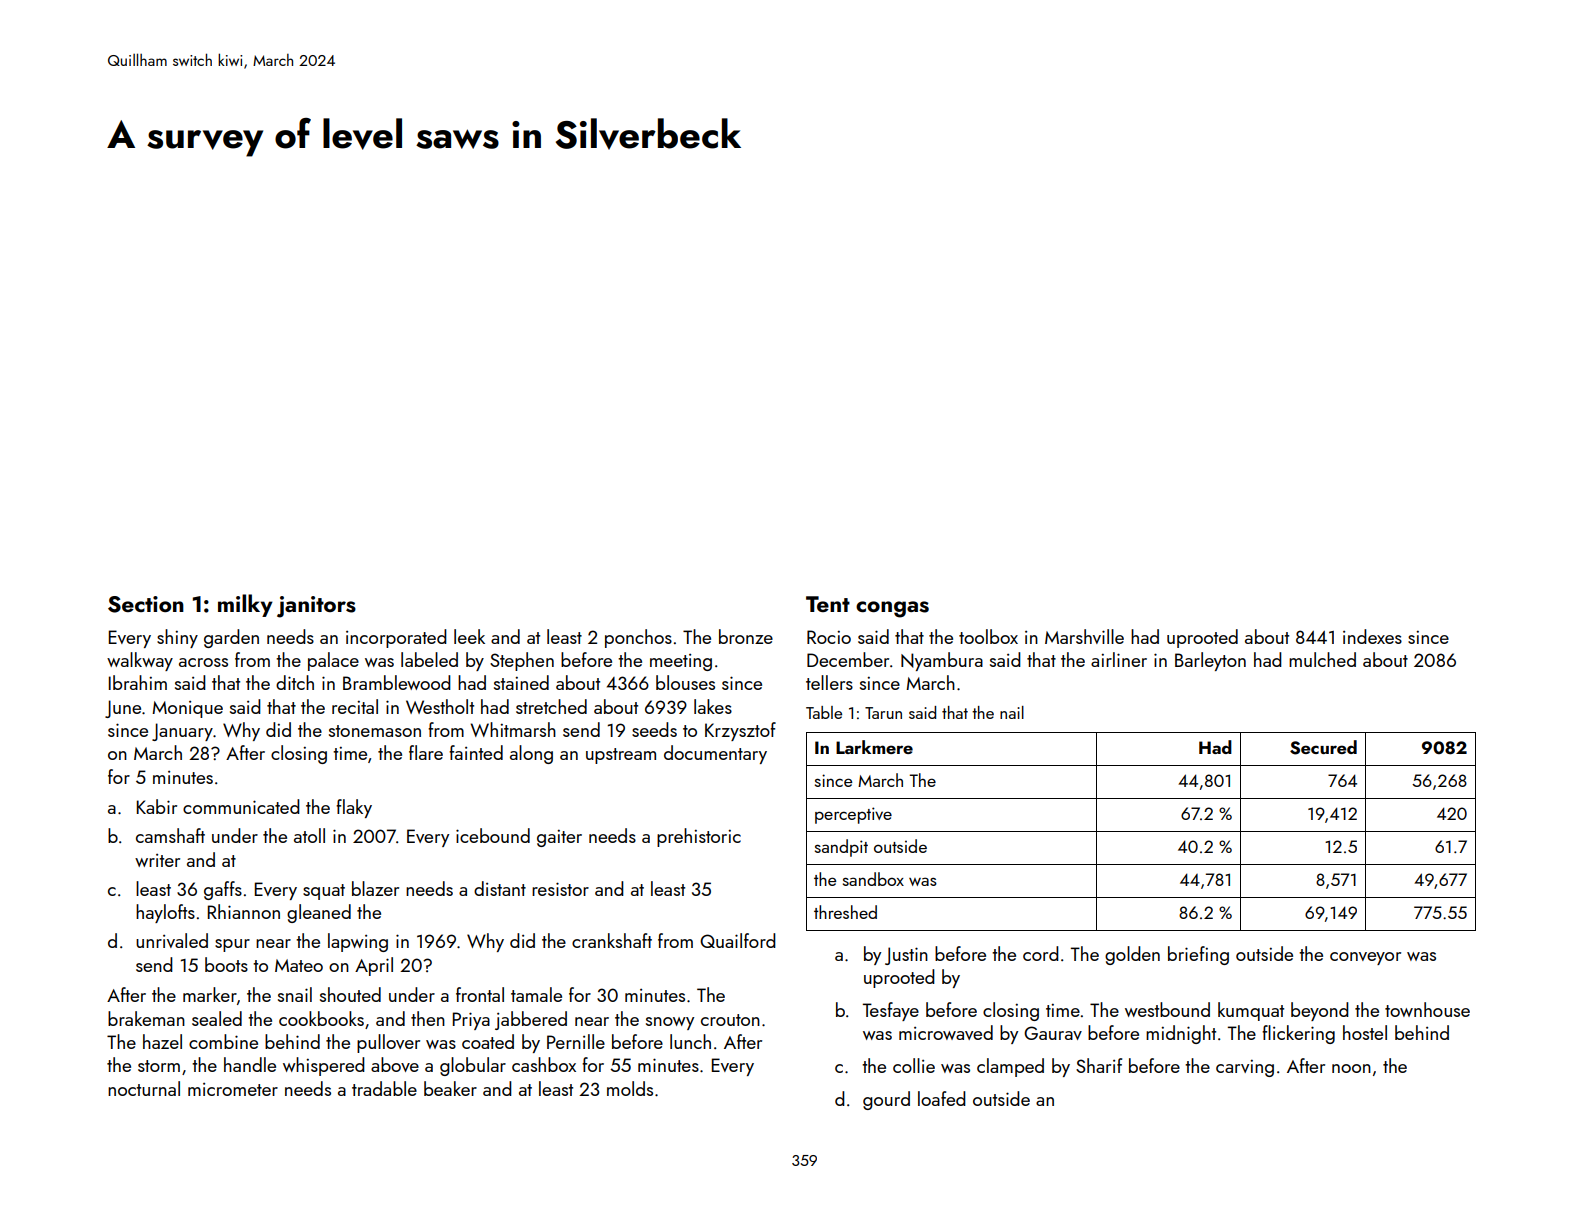  Describe the element at coordinates (740, 731) in the image. I see `Krzysztof` at that location.
